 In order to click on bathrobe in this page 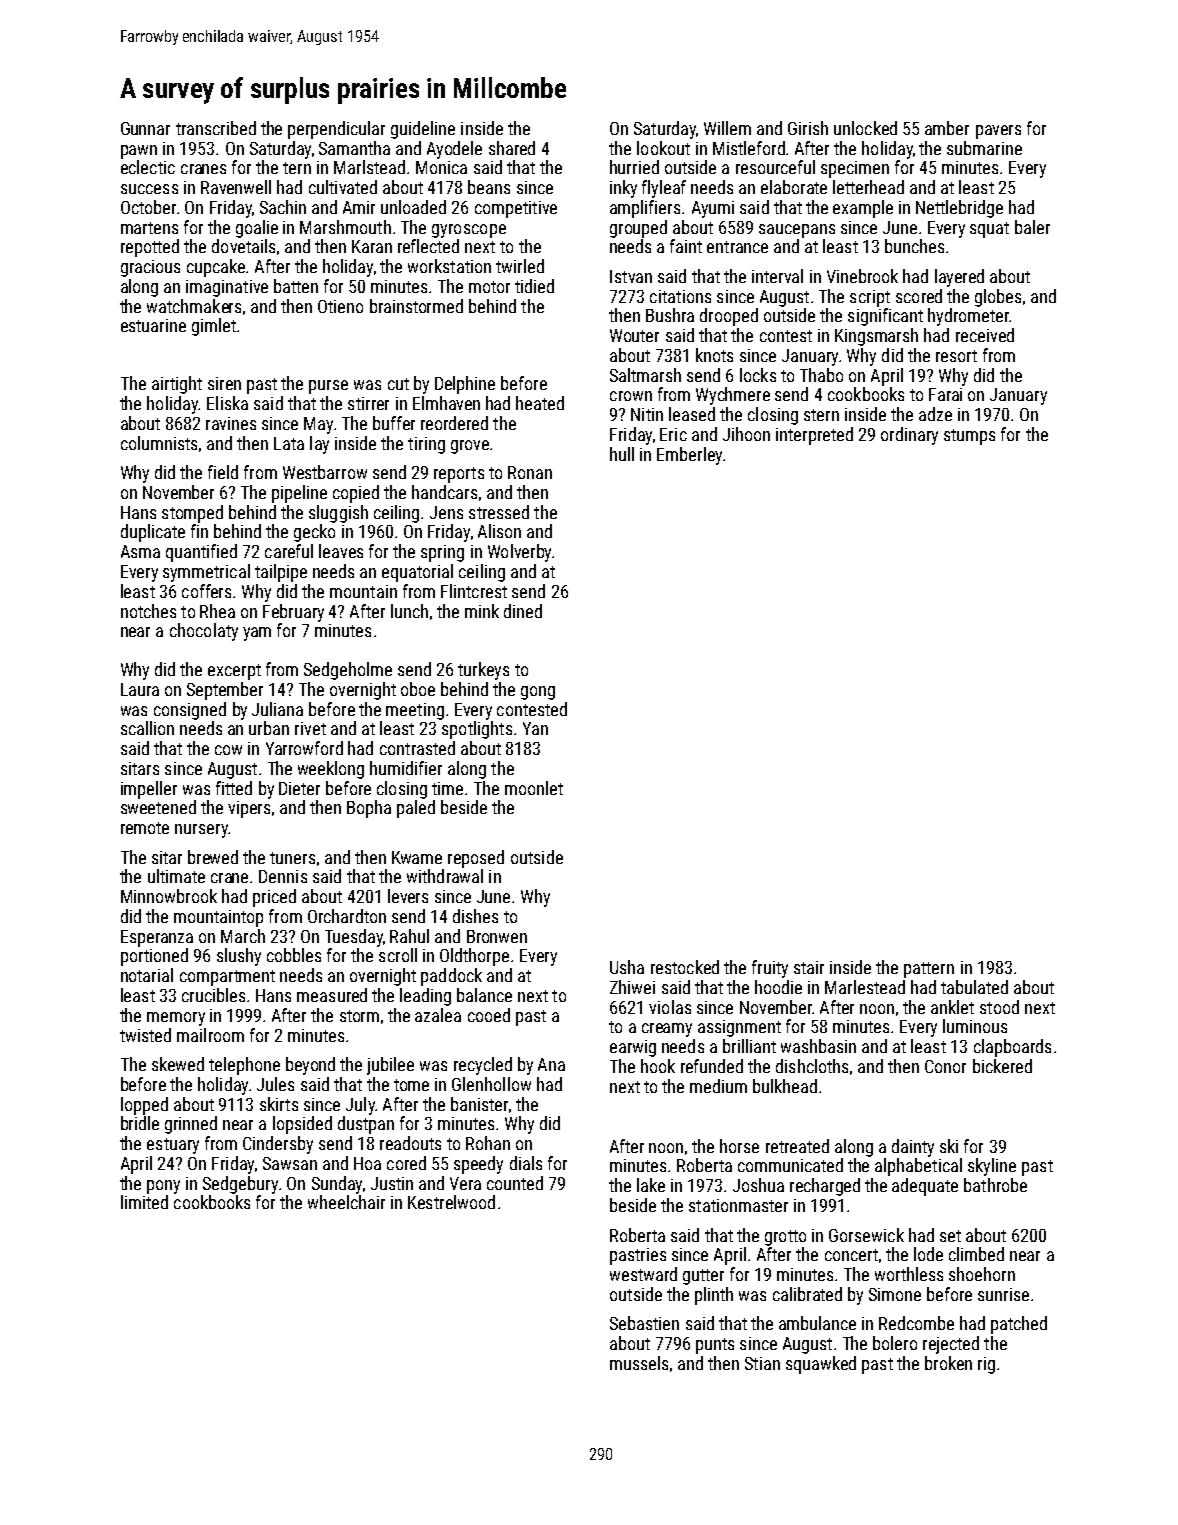, I will do `click(995, 1185)`.
